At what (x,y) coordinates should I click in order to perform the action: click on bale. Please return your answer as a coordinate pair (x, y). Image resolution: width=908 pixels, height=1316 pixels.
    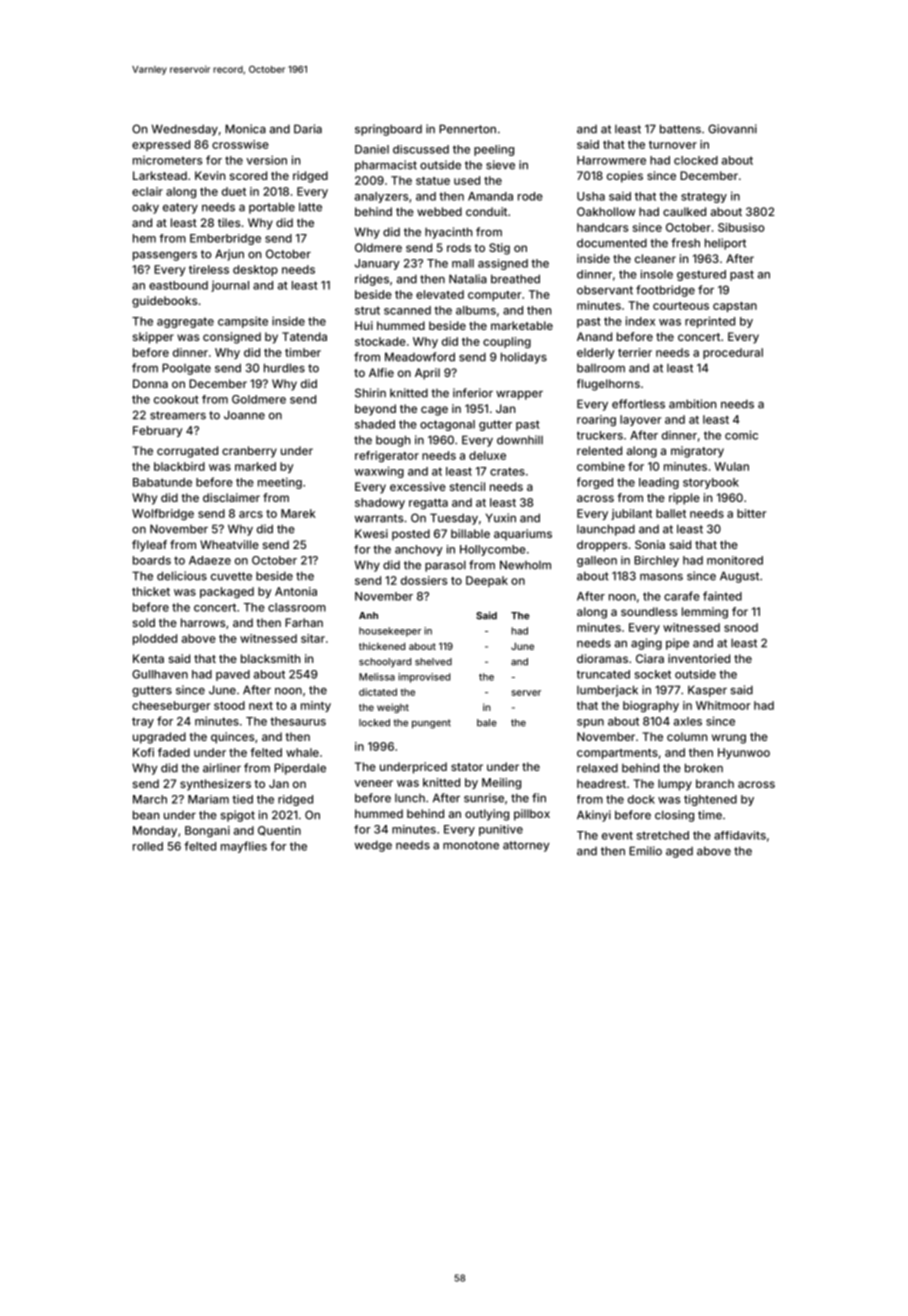
    Looking at the image, I should click on (487, 723).
